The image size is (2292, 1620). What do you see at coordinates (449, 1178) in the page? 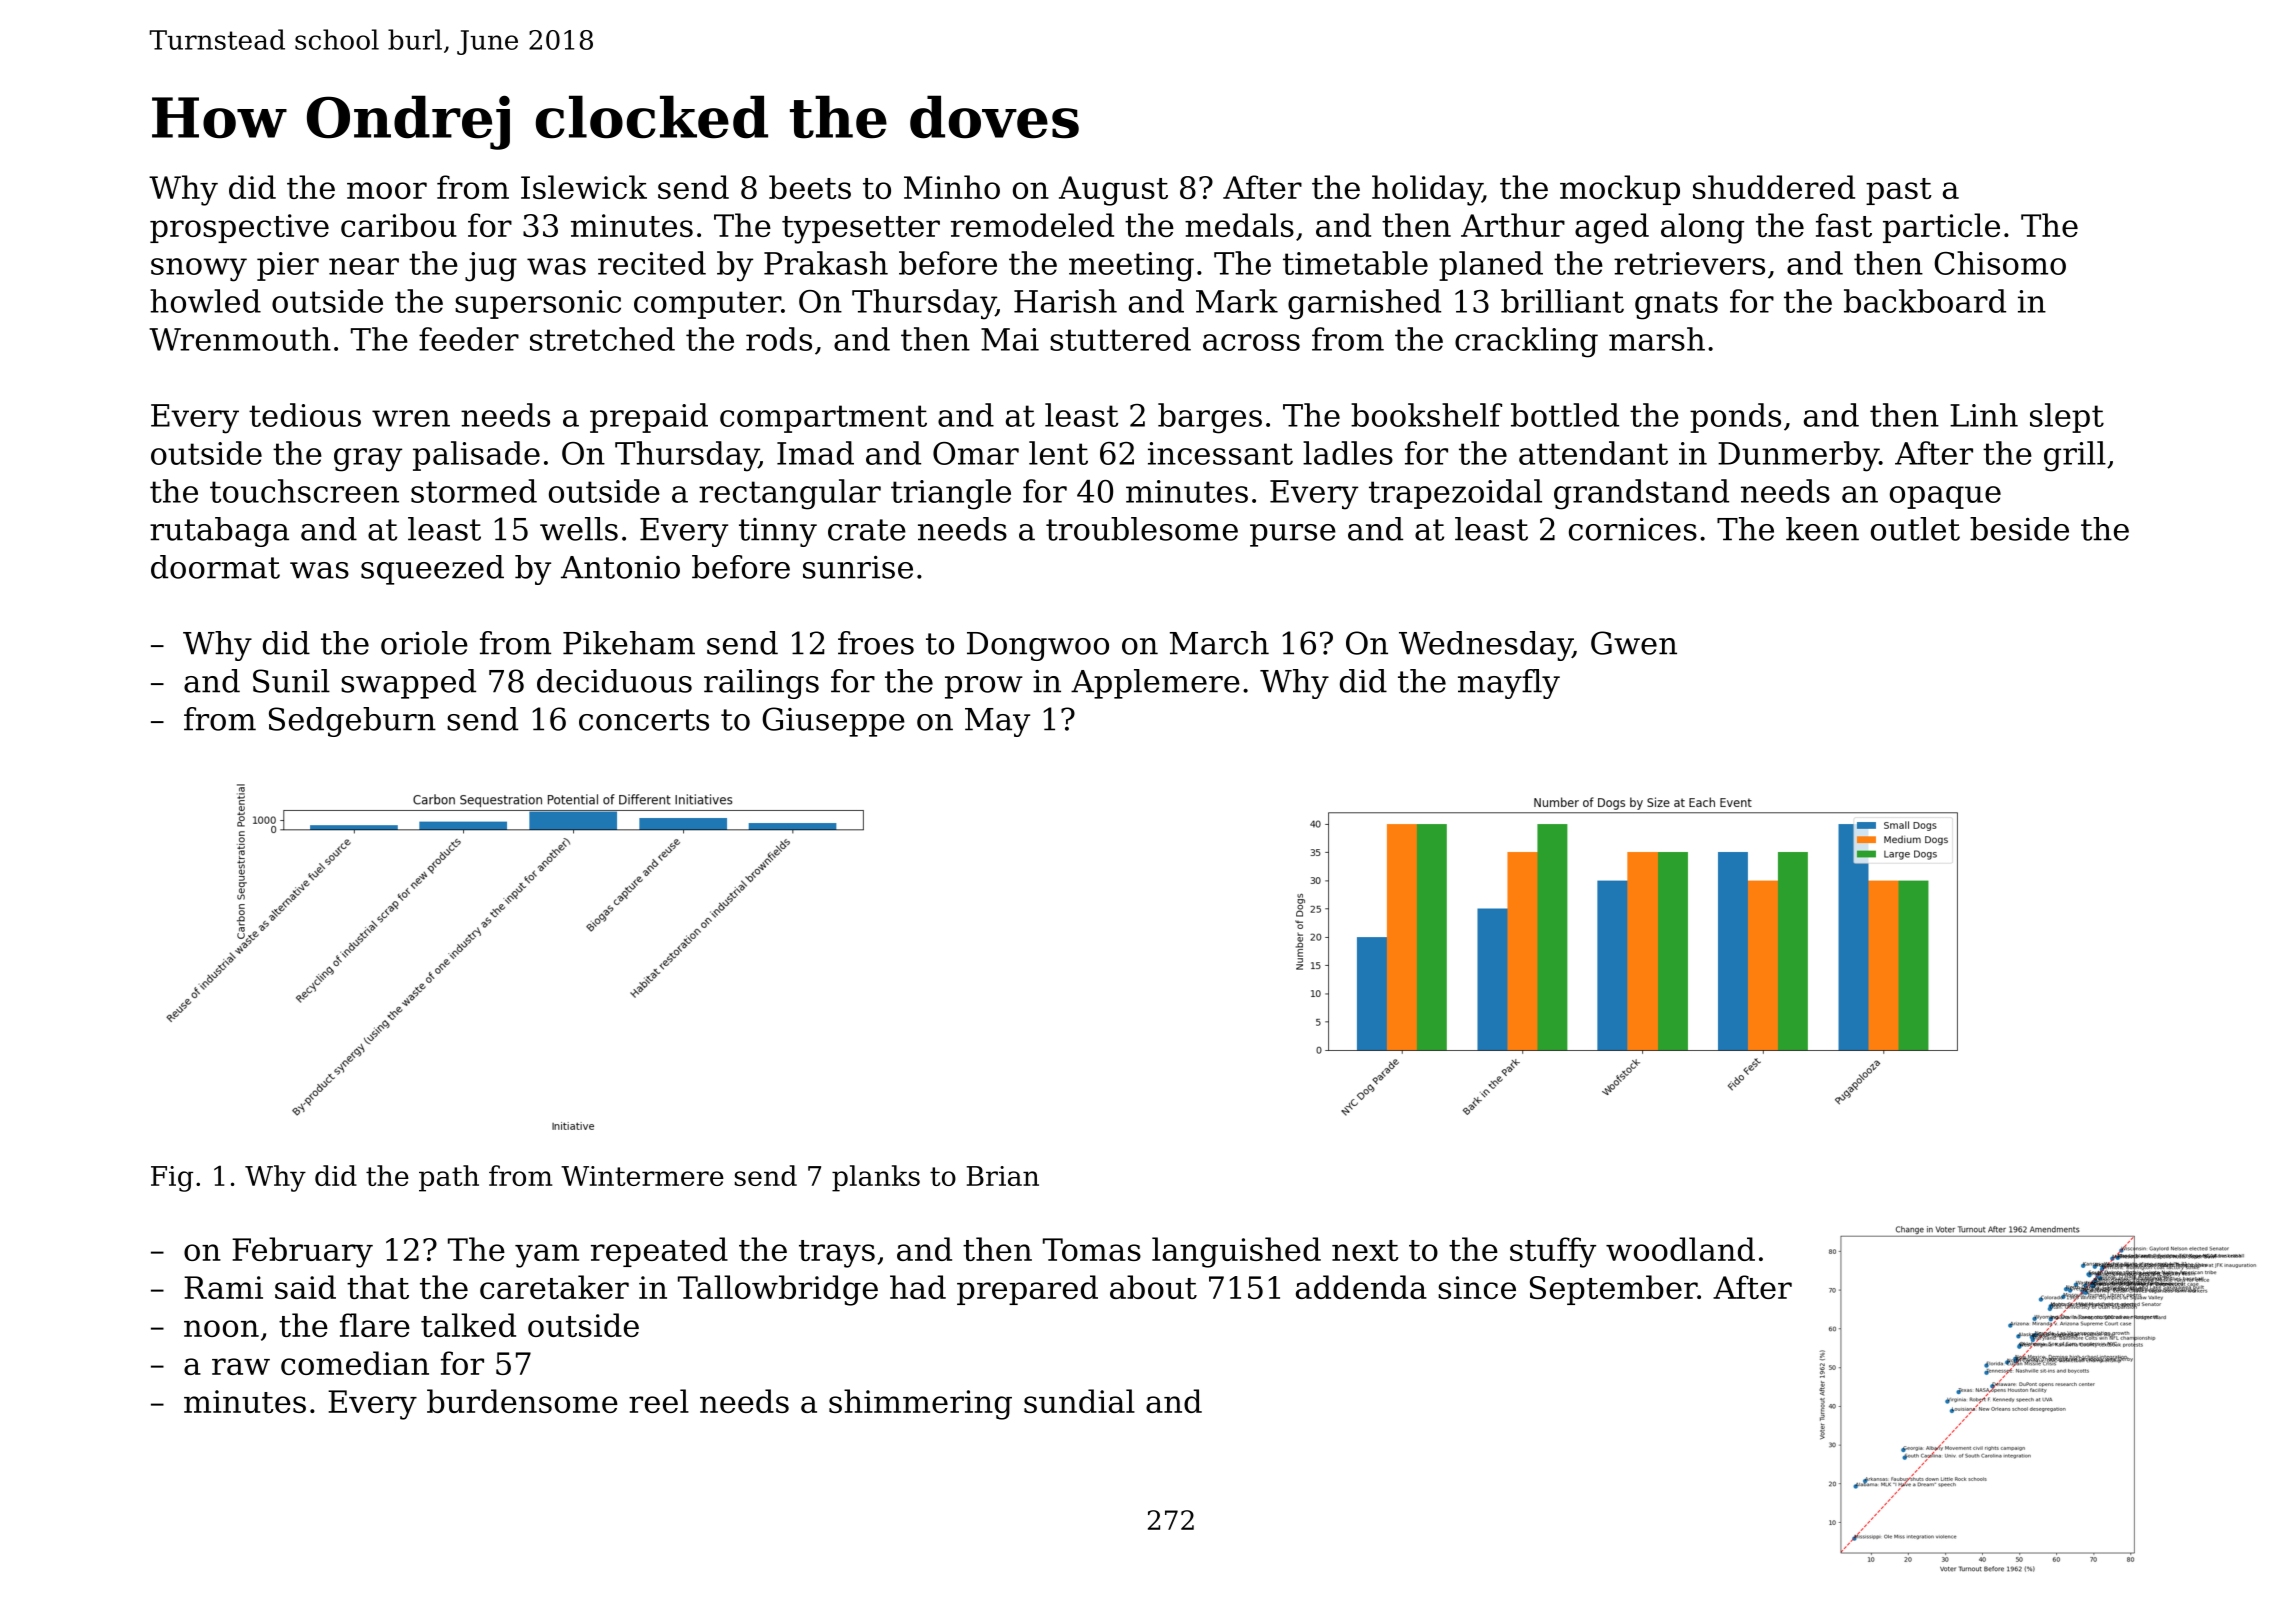
I see `path` at bounding box center [449, 1178].
